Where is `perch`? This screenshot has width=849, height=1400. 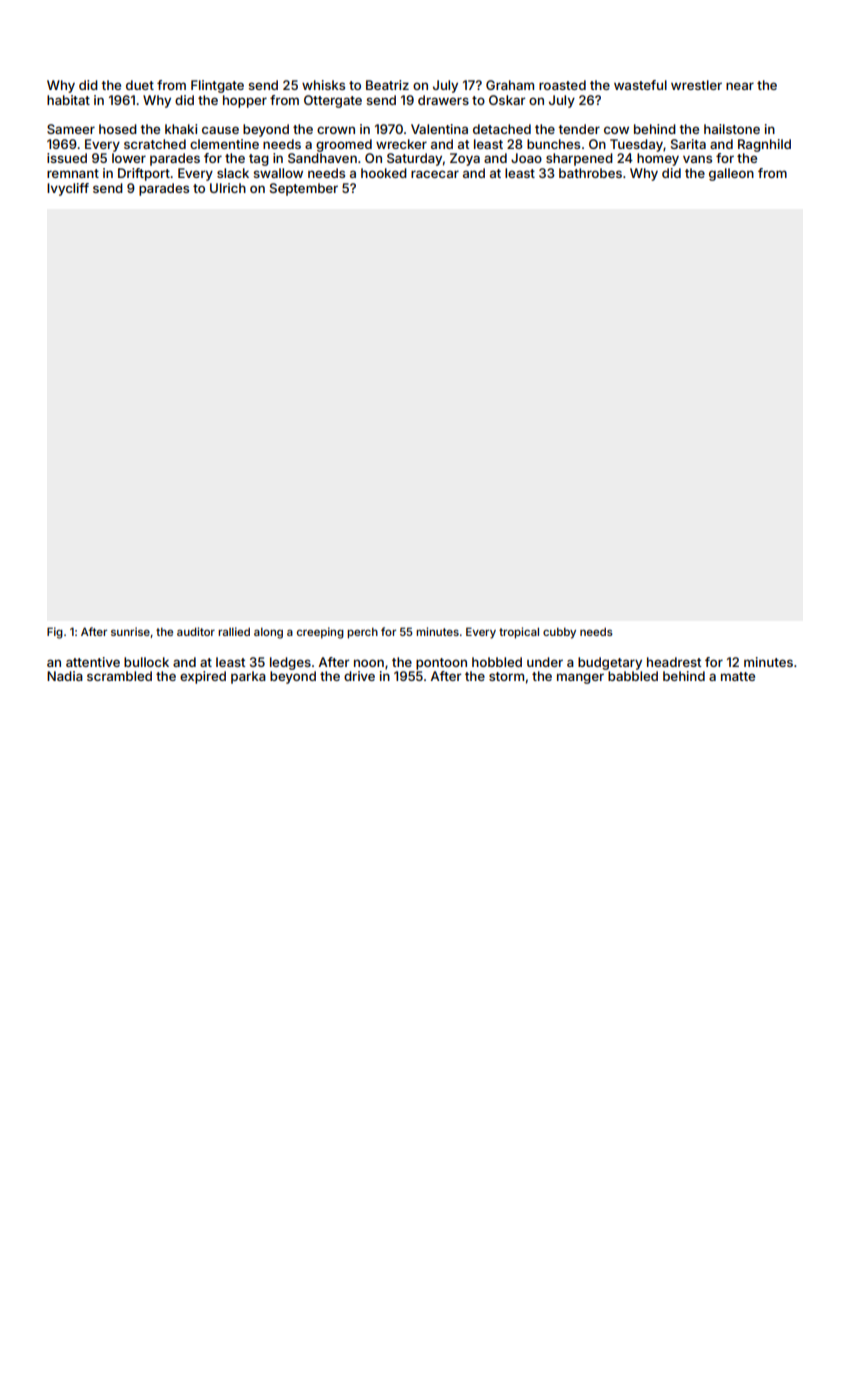
perch is located at coordinates (362, 633).
